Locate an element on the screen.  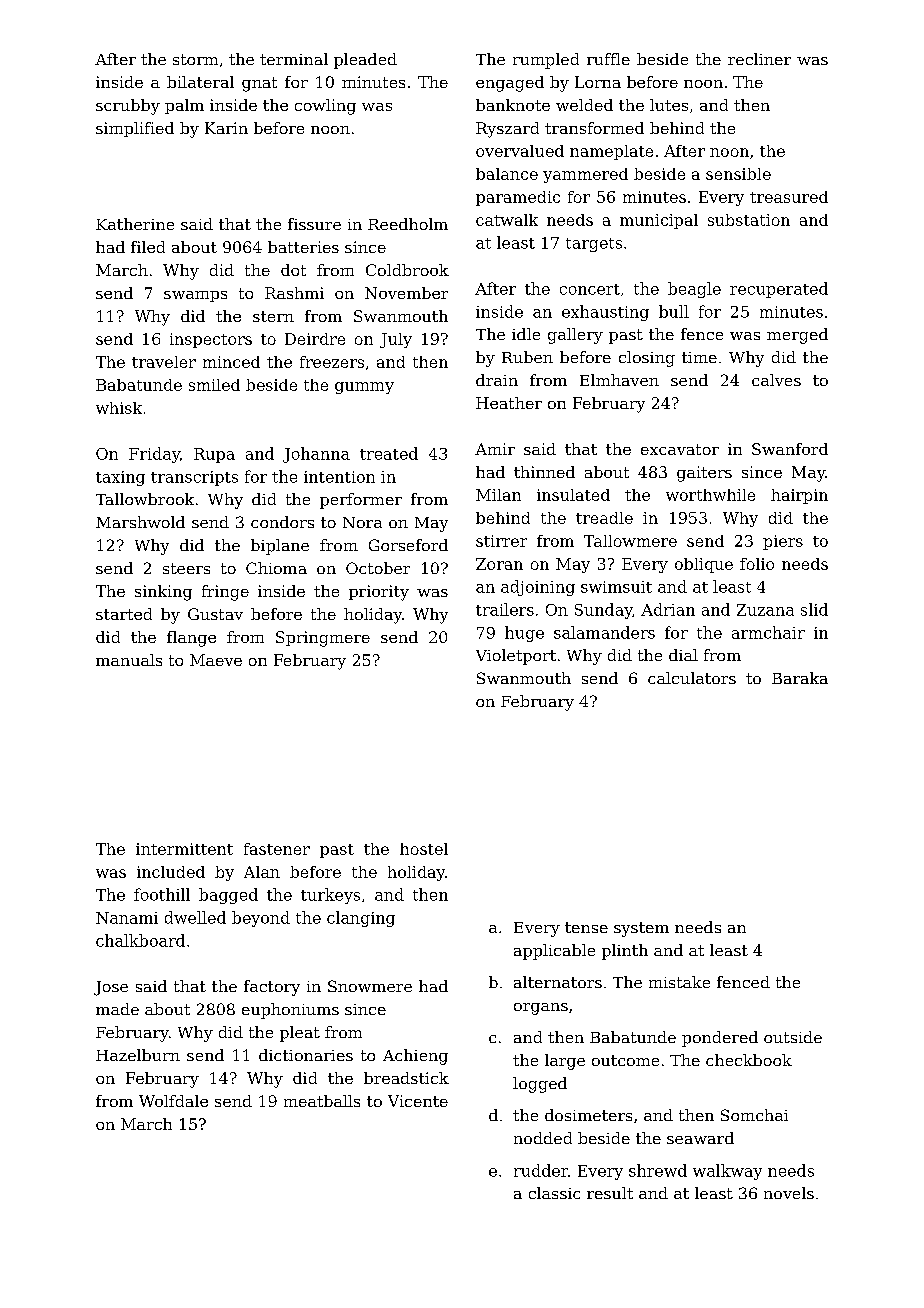
stirrer is located at coordinates (501, 541).
